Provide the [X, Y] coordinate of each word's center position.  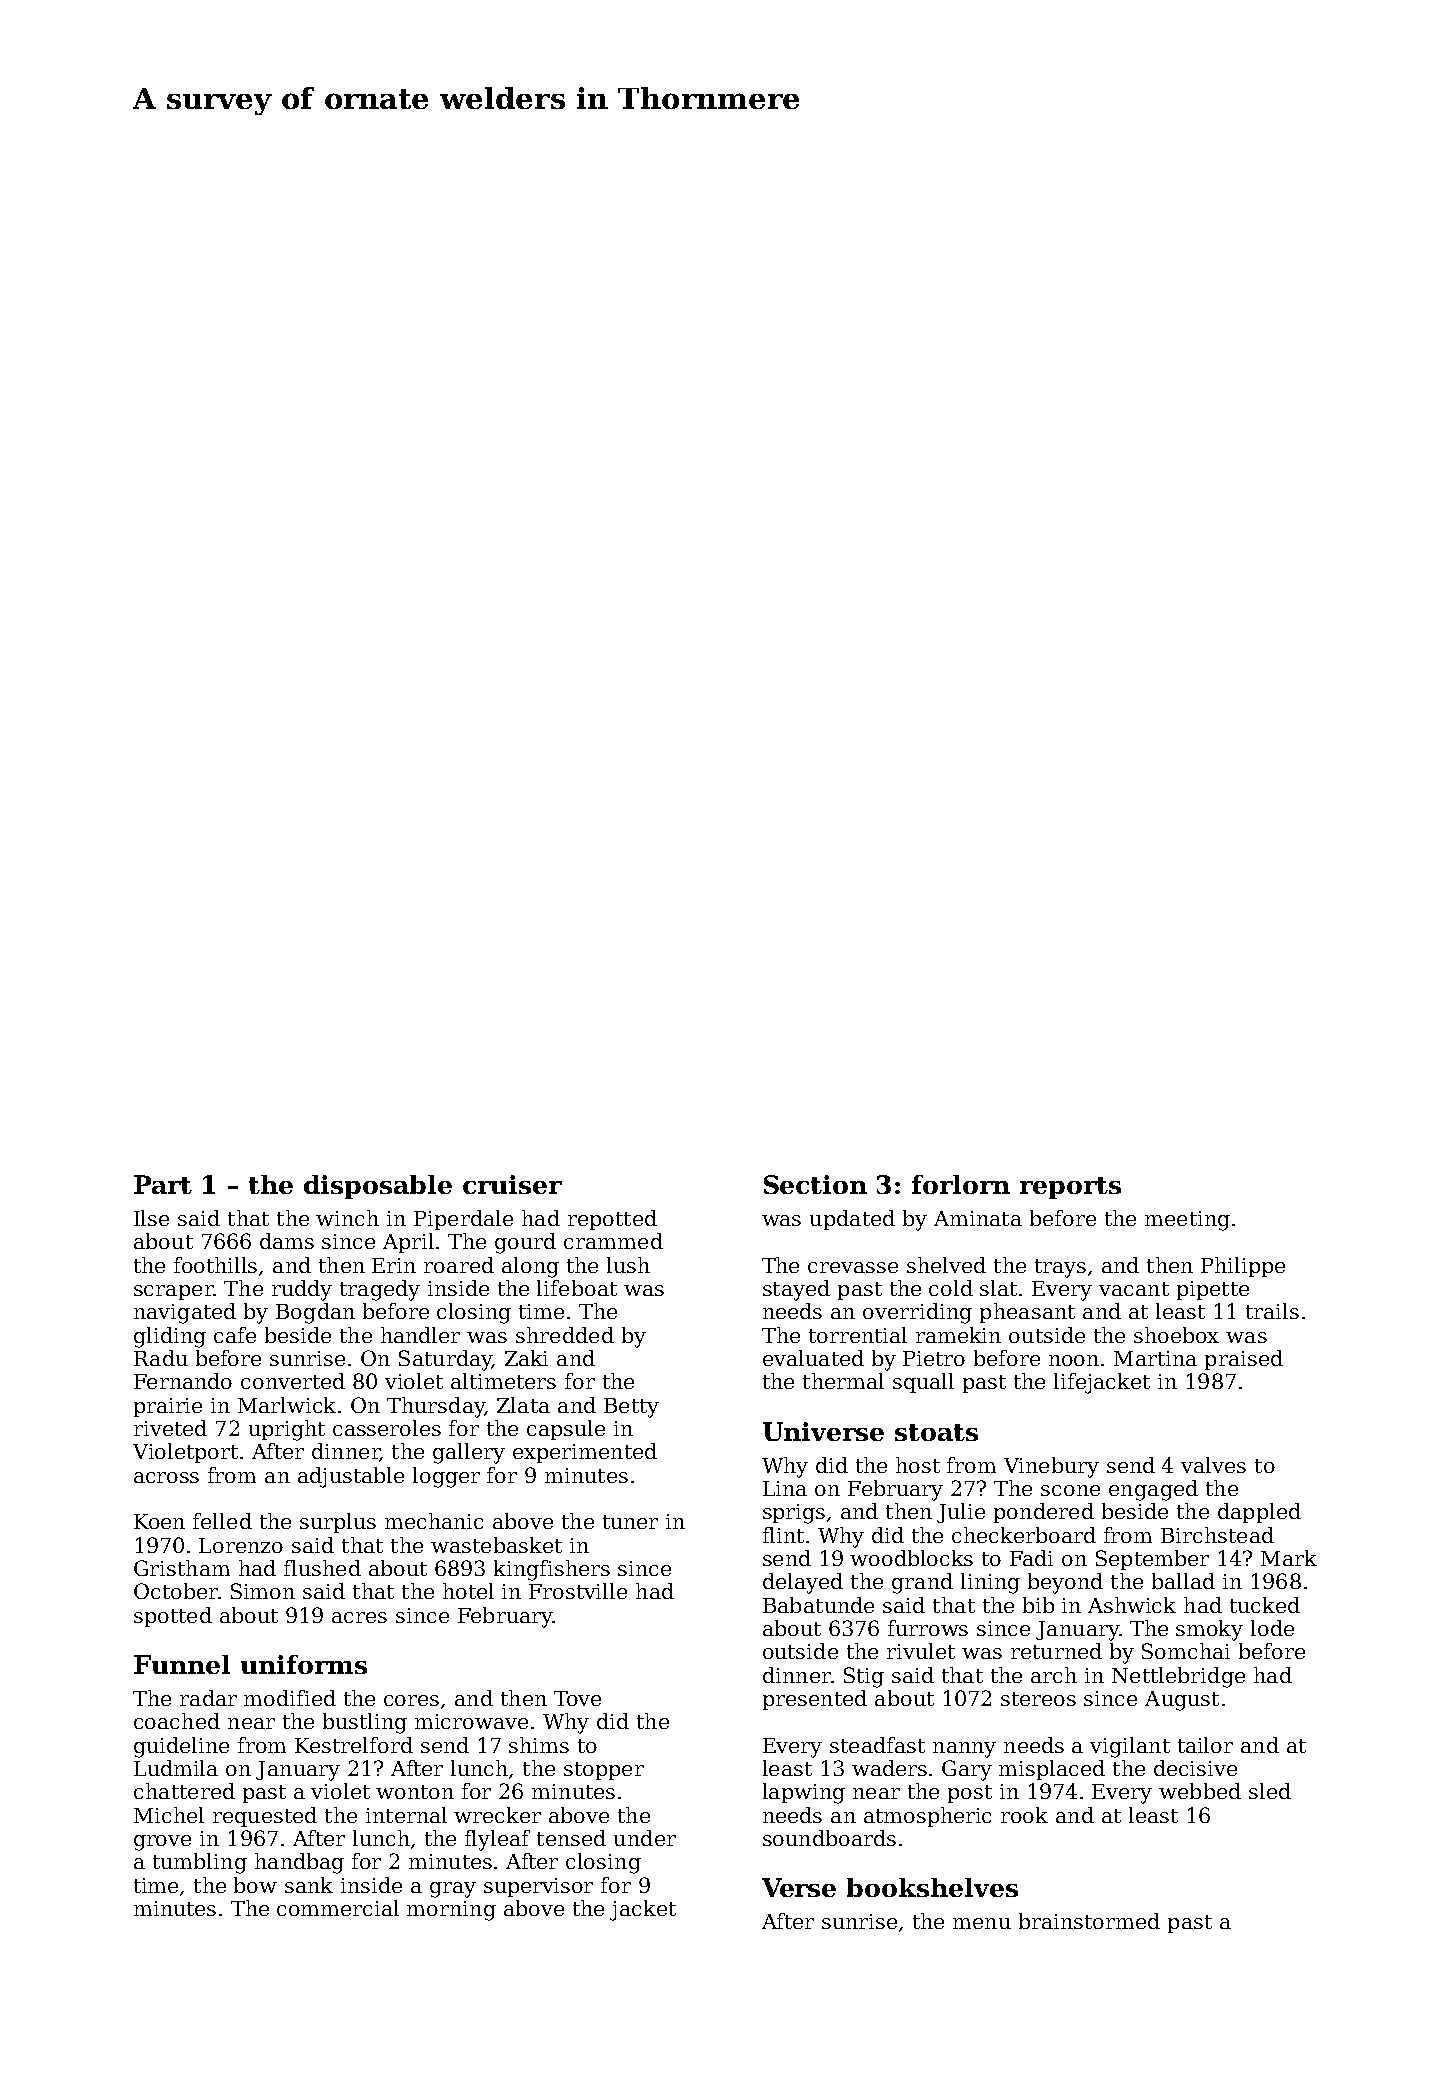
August [1182, 1701]
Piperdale [463, 1220]
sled [1270, 1791]
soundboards [829, 1838]
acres [359, 1617]
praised [1244, 1360]
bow [255, 1885]
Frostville [578, 1591]
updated [852, 1220]
